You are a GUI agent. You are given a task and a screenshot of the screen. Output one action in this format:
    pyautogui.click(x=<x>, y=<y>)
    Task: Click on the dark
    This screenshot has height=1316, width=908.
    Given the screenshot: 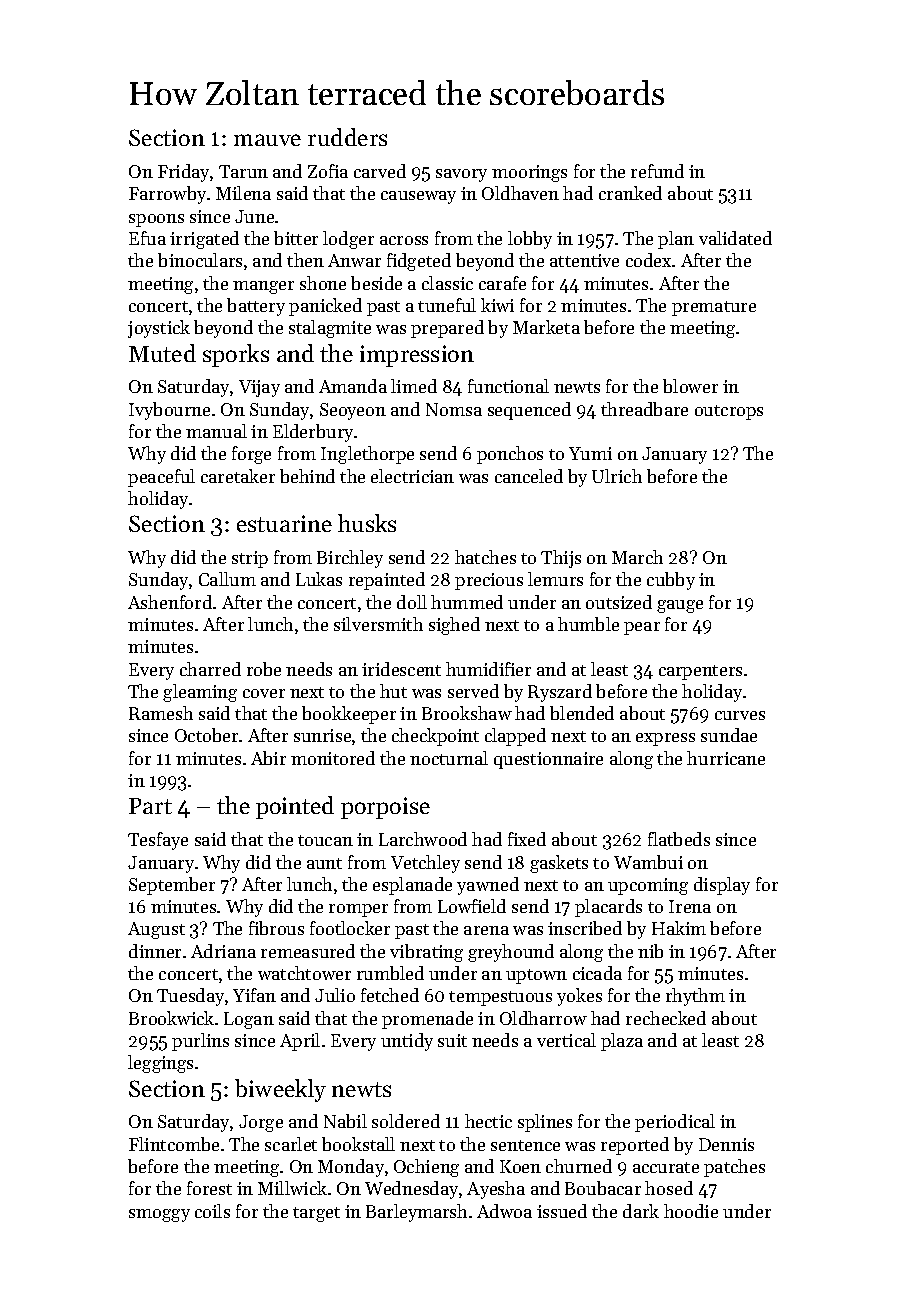 What is the action you would take?
    pyautogui.click(x=641, y=1211)
